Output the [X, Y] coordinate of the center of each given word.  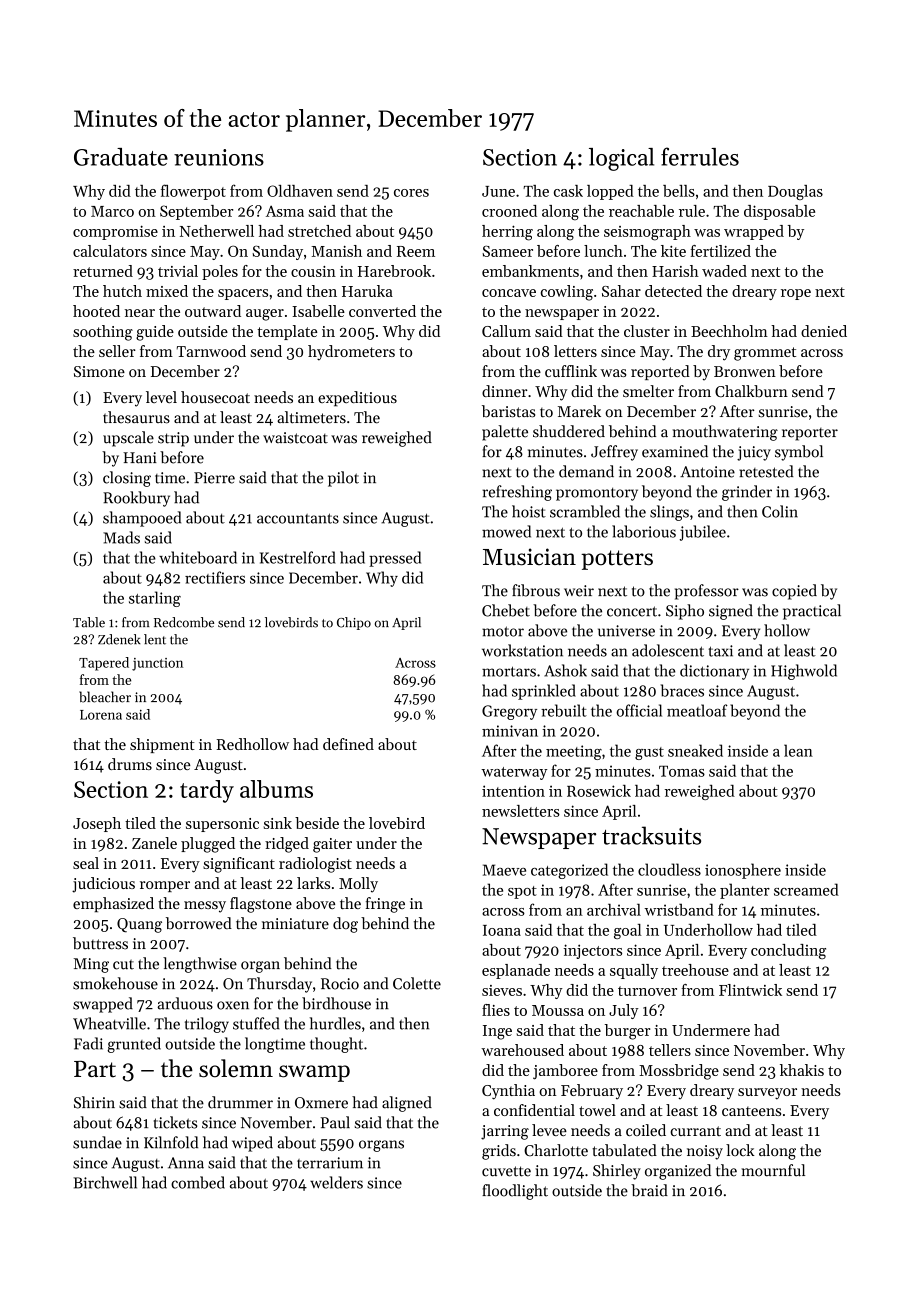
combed [198, 1182]
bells [679, 191]
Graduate [121, 157]
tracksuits [651, 835]
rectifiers [215, 577]
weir [579, 591]
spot [522, 892]
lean [798, 750]
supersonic [222, 825]
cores [411, 193]
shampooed [142, 519]
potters [617, 560]
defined [348, 744]
